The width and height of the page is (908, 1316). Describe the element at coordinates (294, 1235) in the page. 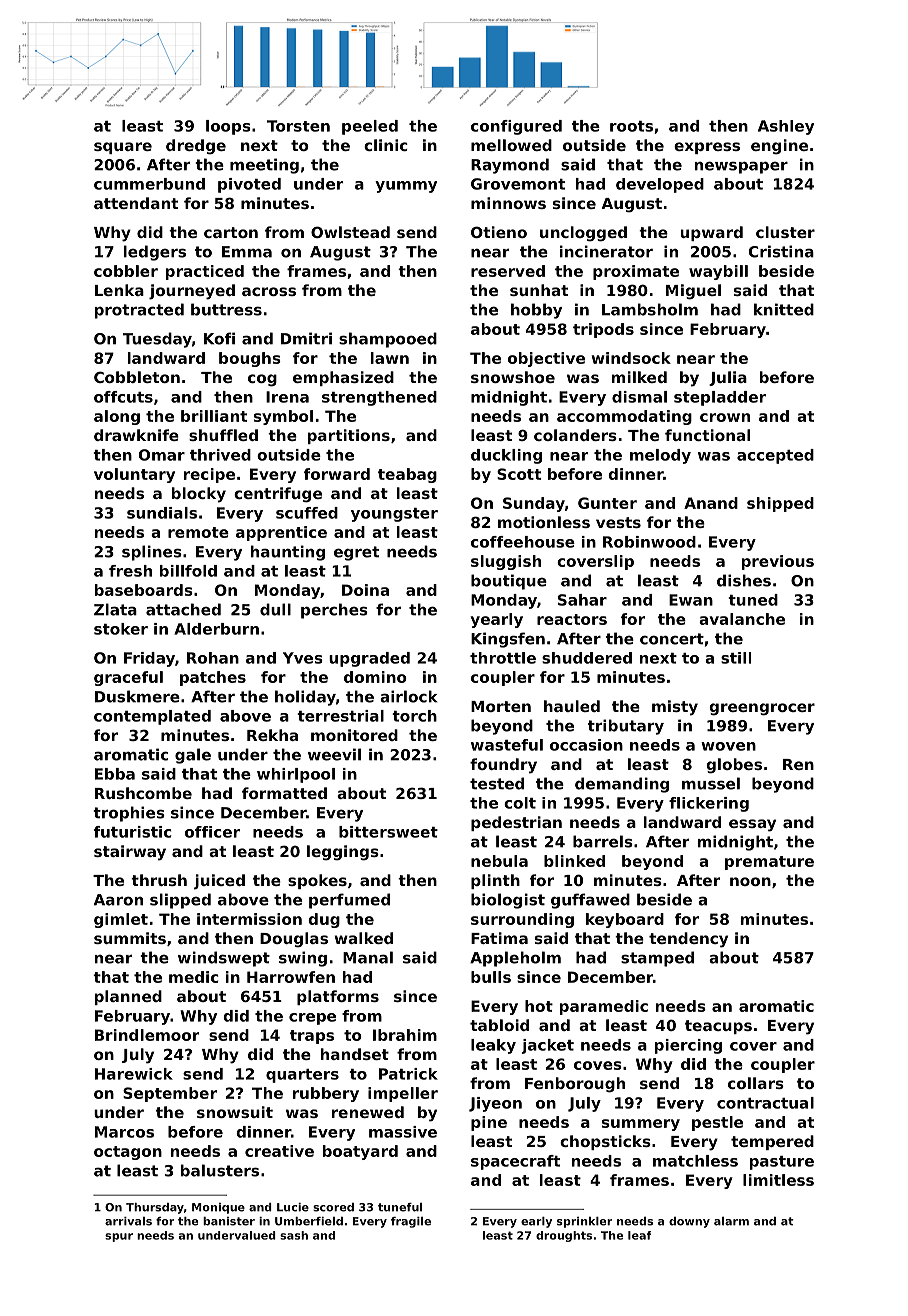

I see `sash` at that location.
